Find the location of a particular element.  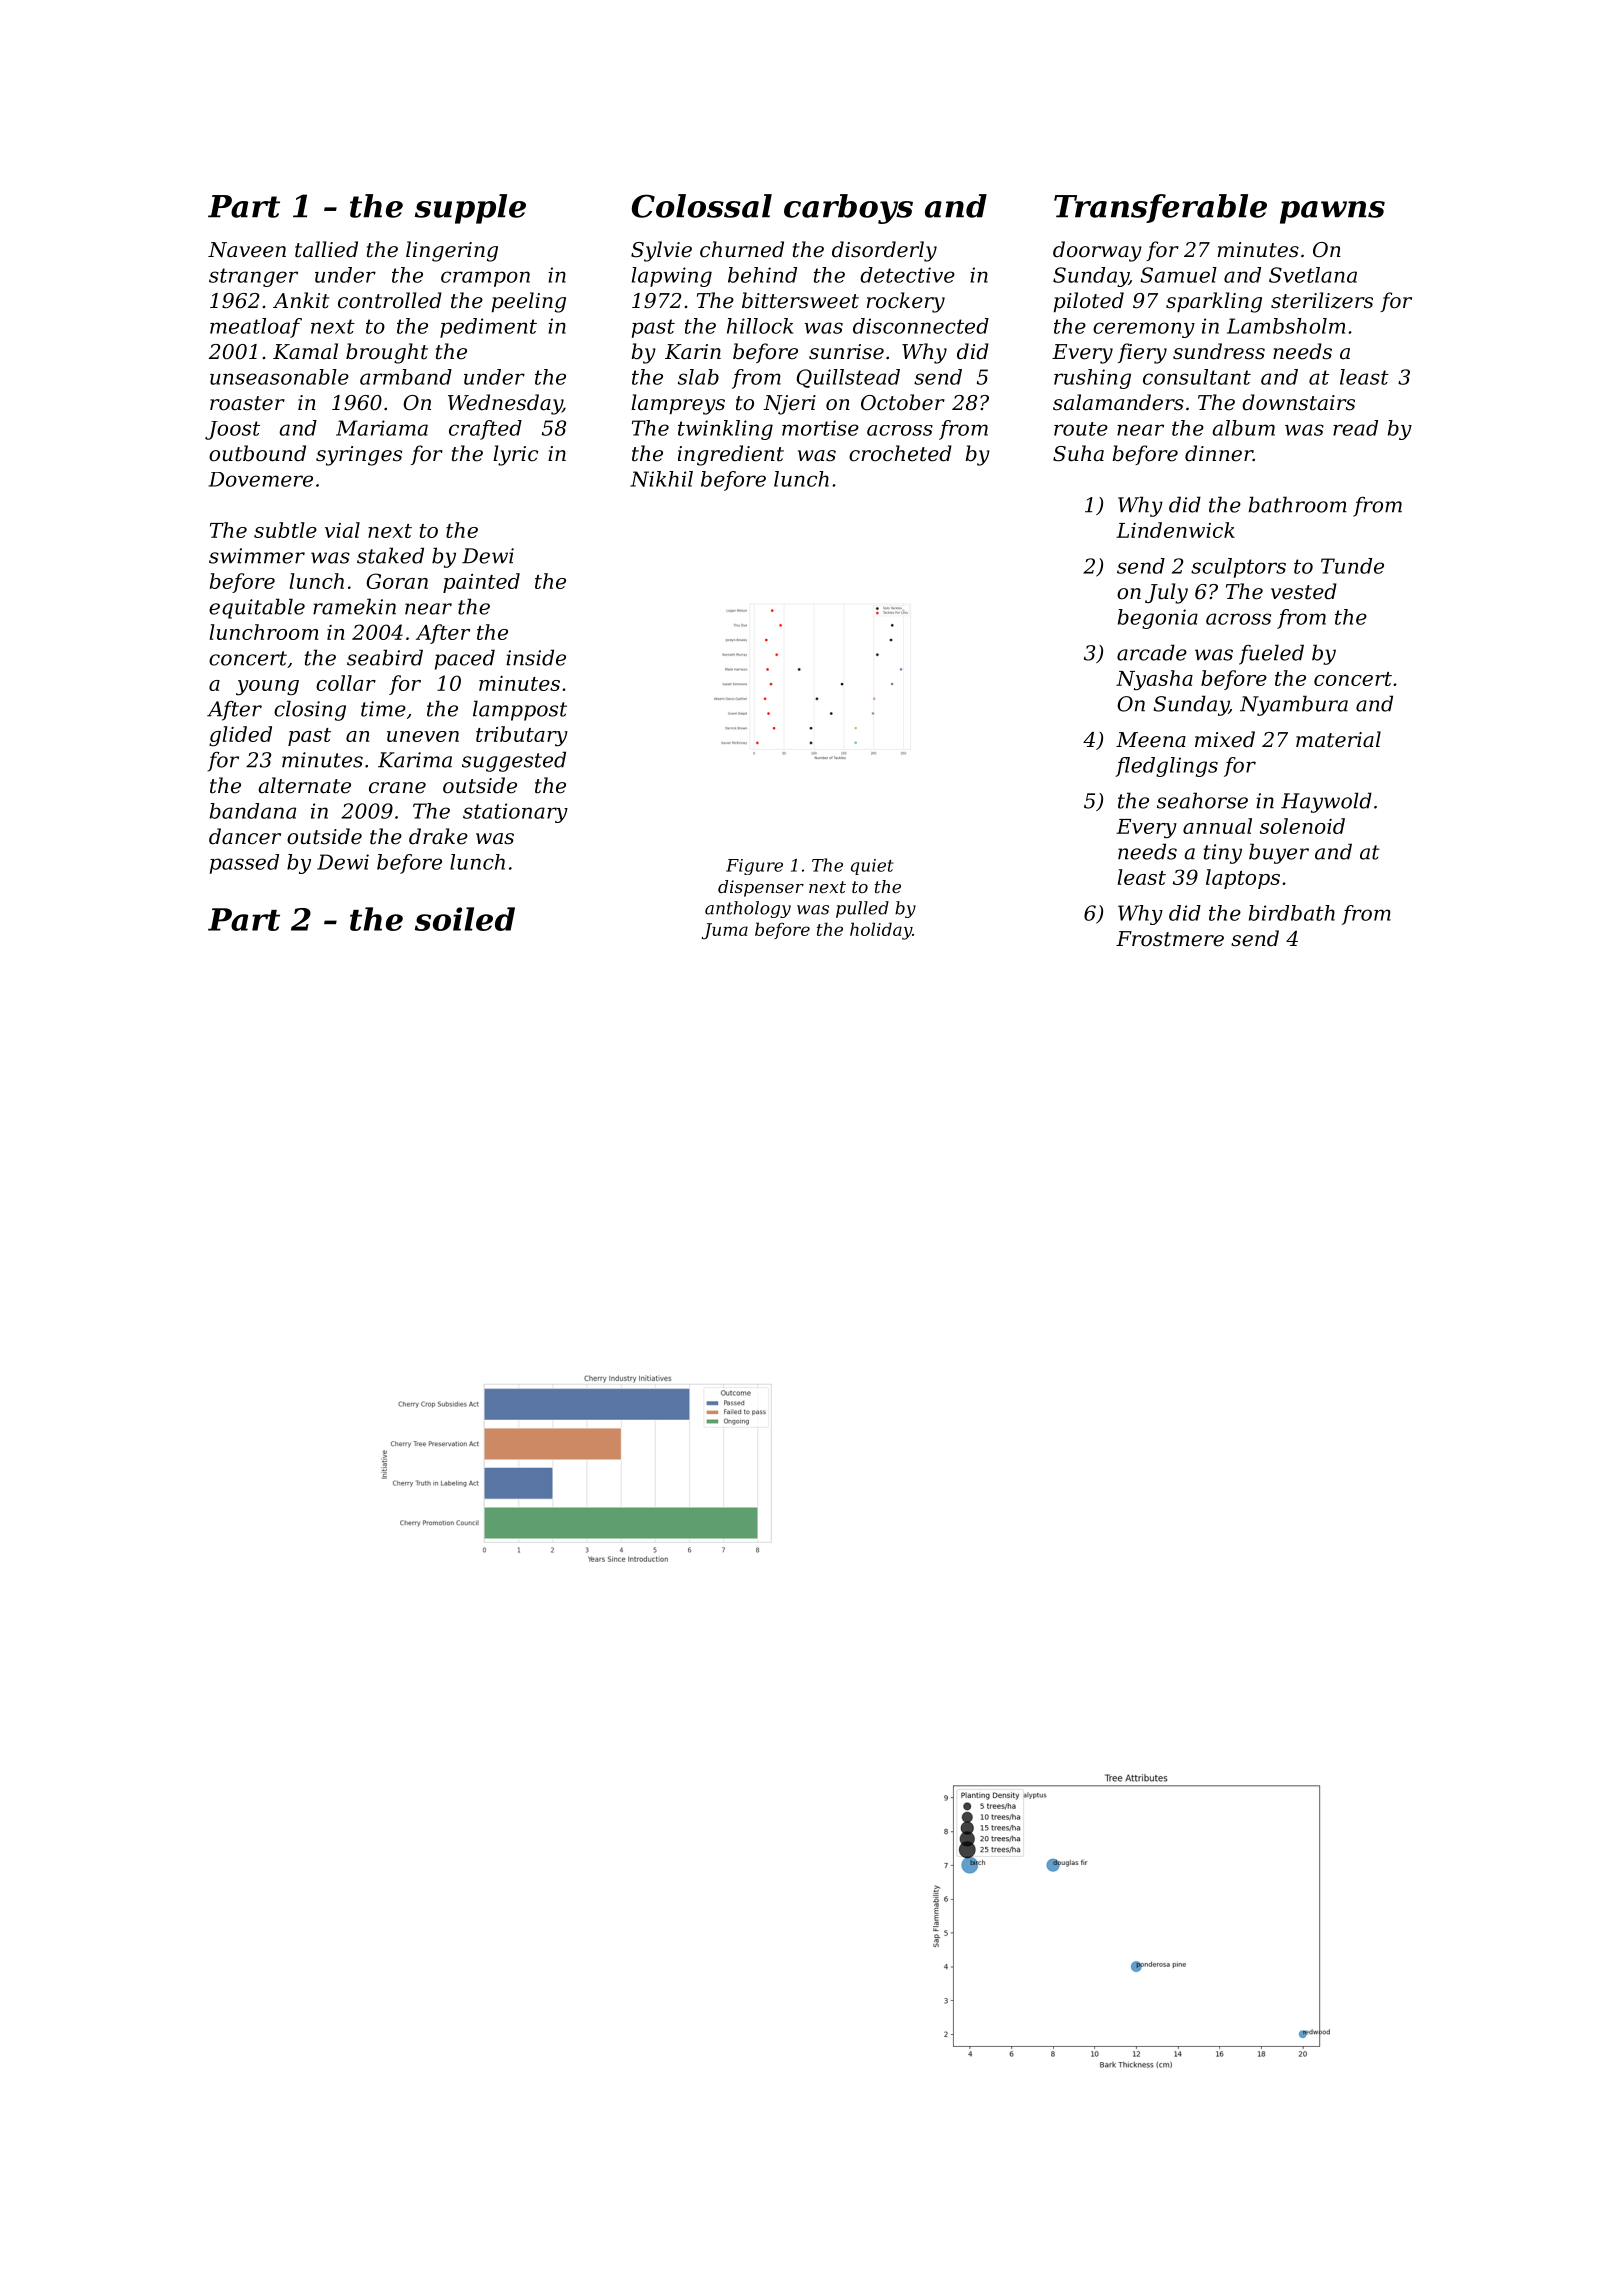

stationary is located at coordinates (515, 813).
